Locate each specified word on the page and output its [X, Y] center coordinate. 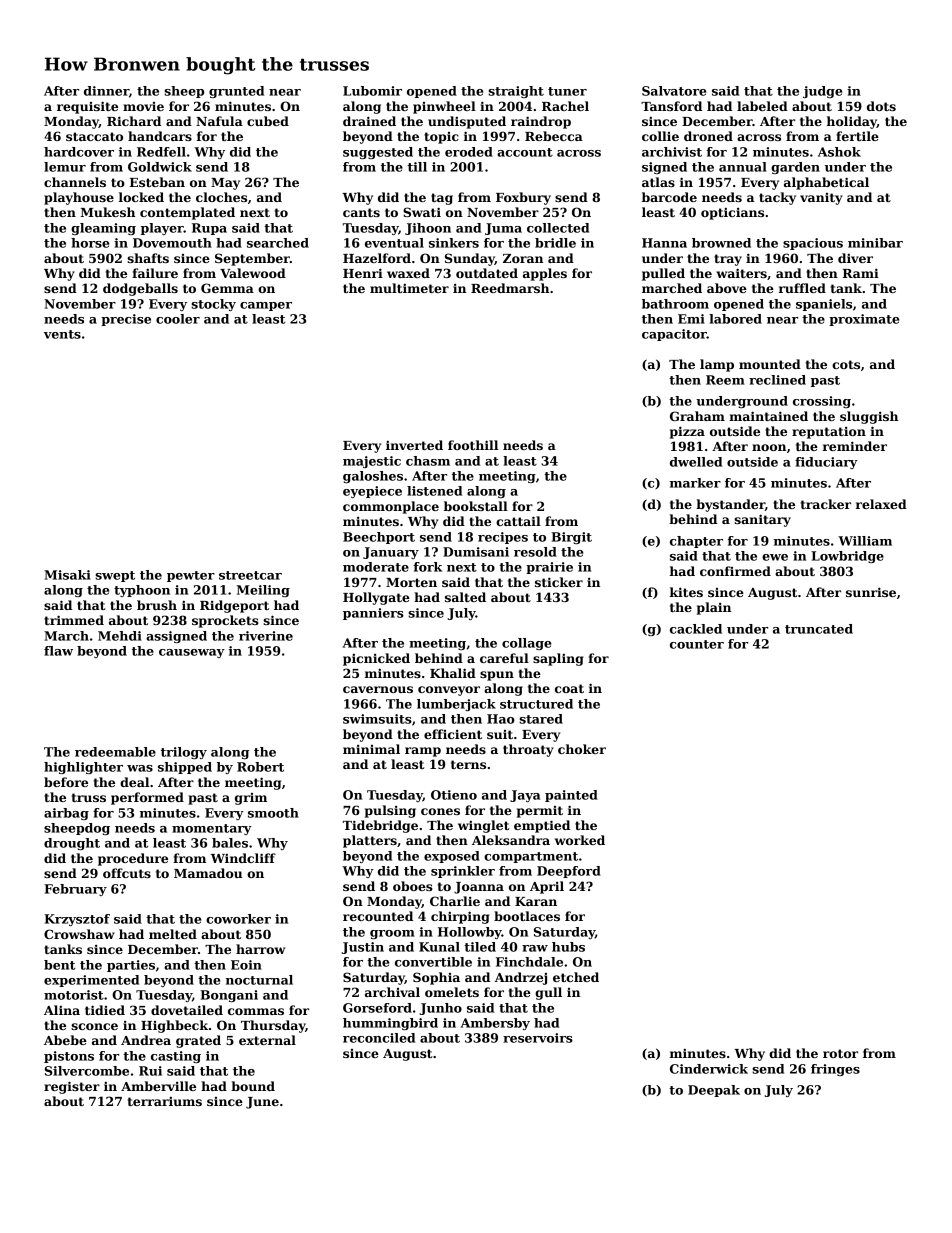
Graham [697, 416]
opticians [732, 213]
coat [569, 688]
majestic [372, 462]
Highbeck [175, 1026]
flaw [58, 651]
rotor [840, 1053]
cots [846, 364]
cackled [696, 629]
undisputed [467, 122]
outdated [487, 273]
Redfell [161, 152]
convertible [433, 962]
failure [155, 273]
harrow [260, 949]
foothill [473, 445]
